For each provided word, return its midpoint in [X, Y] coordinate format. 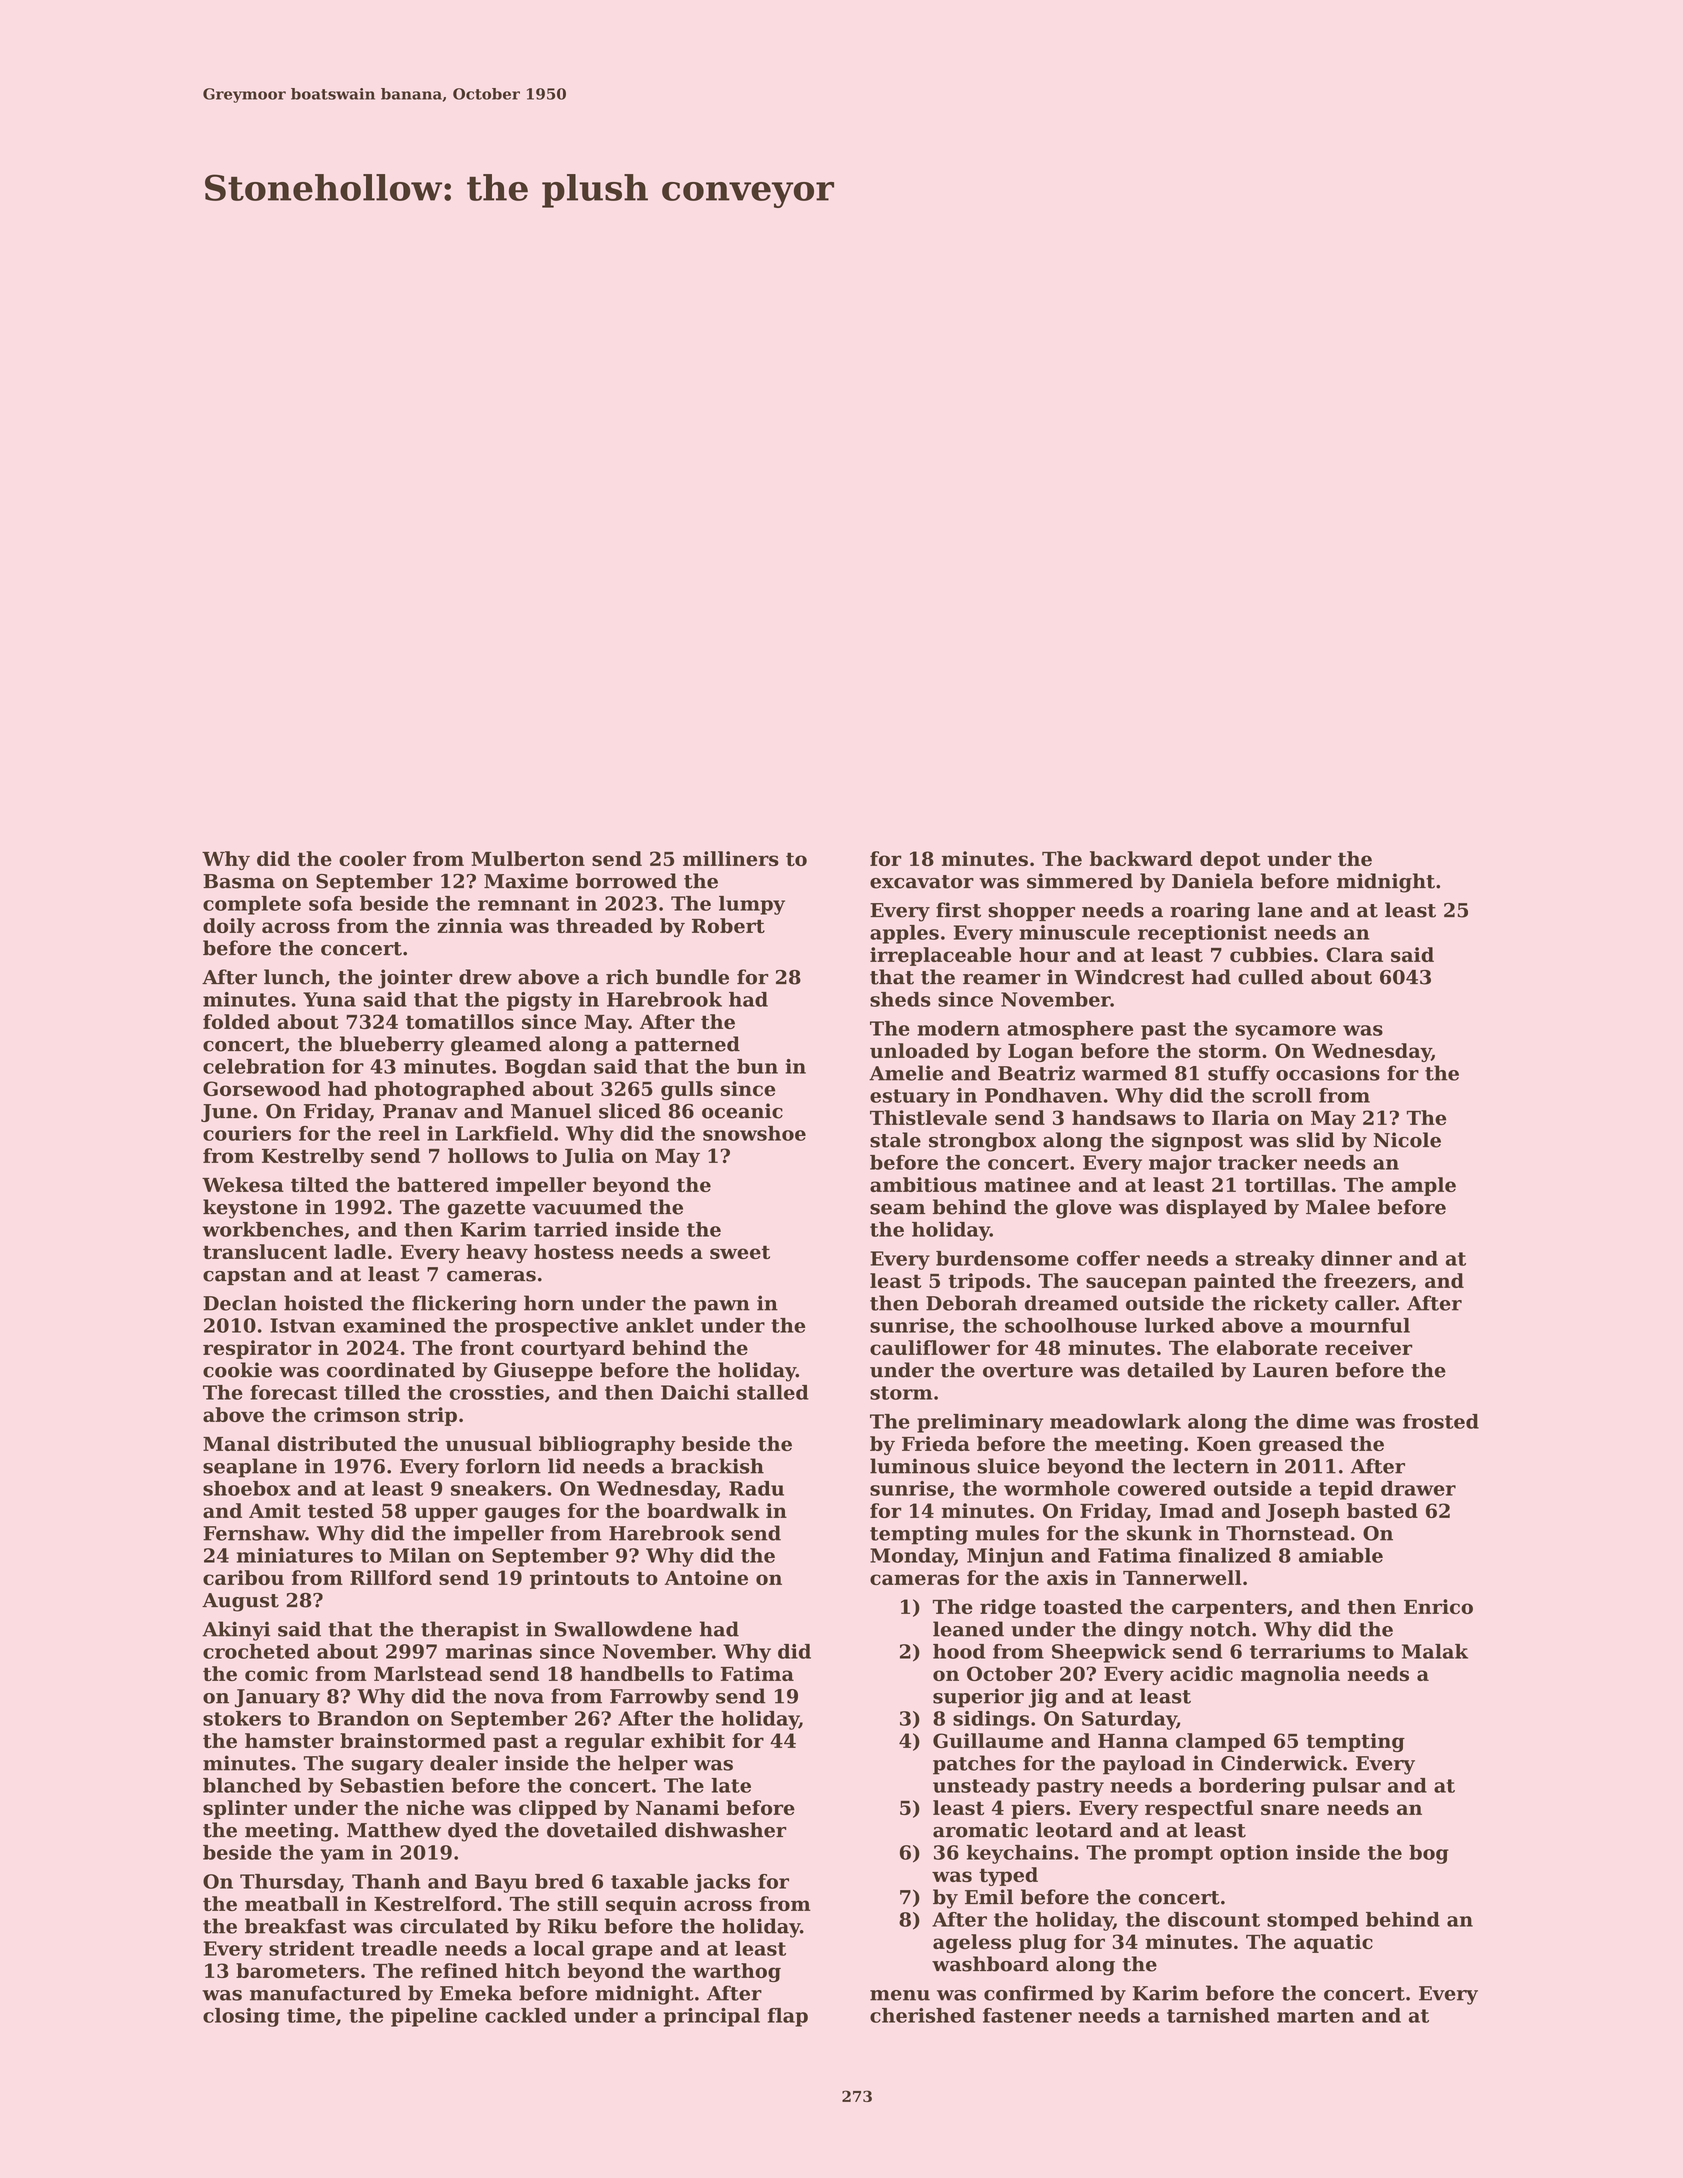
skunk [1159, 1533]
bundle [692, 977]
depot [1230, 860]
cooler [372, 858]
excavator [922, 882]
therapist [470, 1631]
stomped [1313, 1921]
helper [653, 1765]
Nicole [1407, 1140]
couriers [247, 1133]
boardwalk [703, 1510]
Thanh [386, 1881]
